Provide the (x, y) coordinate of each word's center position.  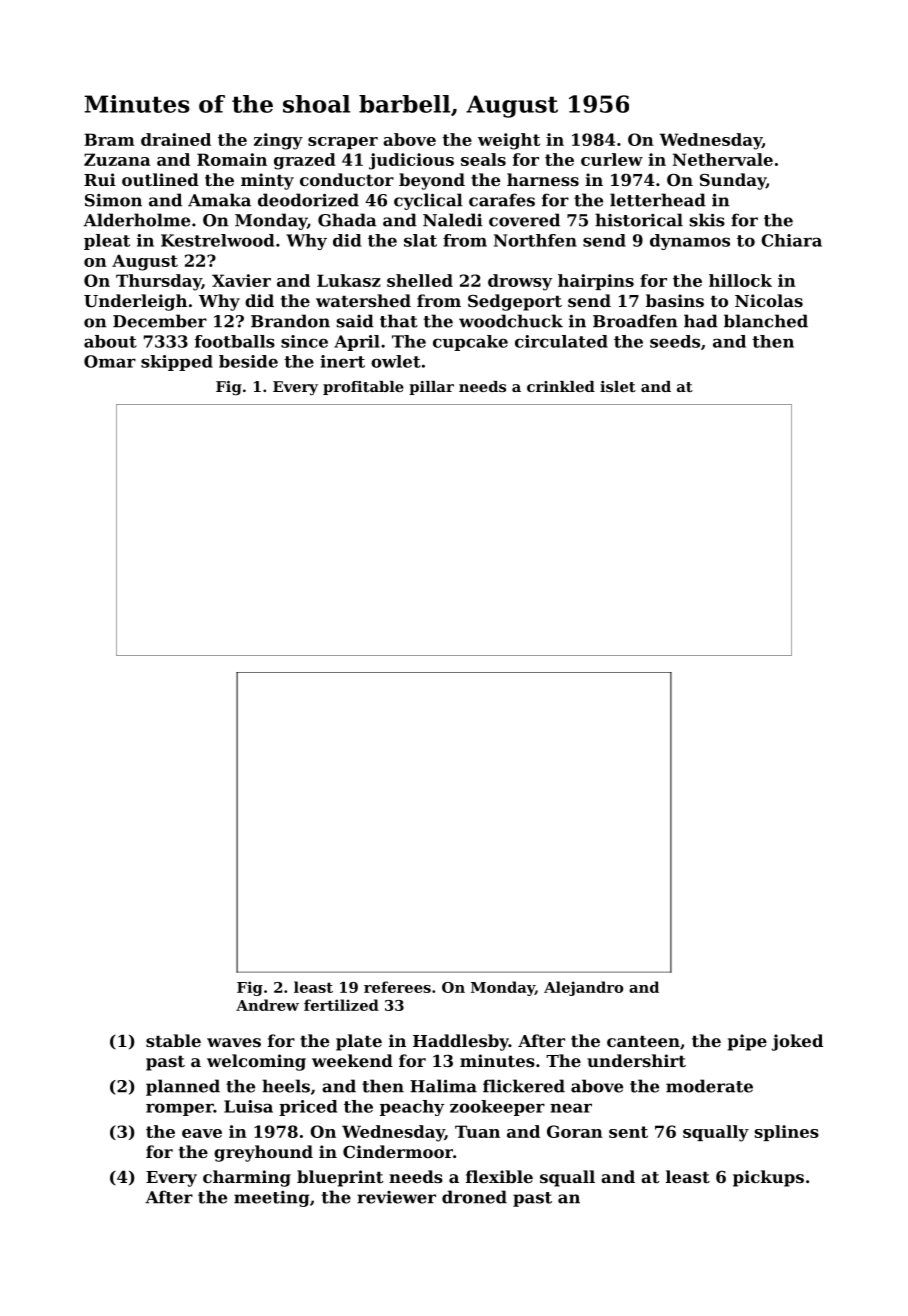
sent (628, 1132)
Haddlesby (461, 1042)
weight (509, 141)
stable (173, 1040)
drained (176, 139)
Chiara (791, 240)
